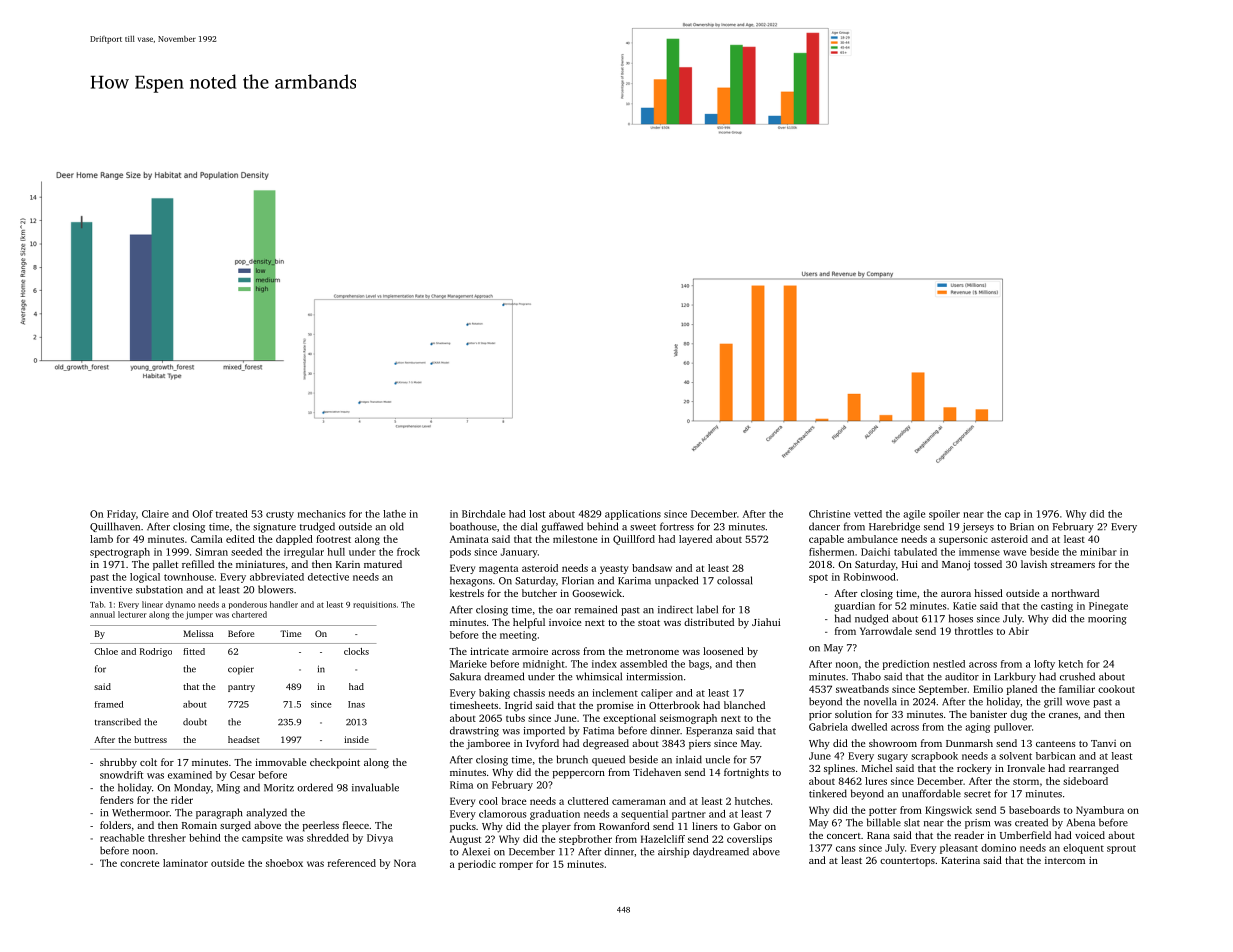 The width and height of the screenshot is (1233, 952). What do you see at coordinates (232, 514) in the screenshot?
I see `treated` at bounding box center [232, 514].
